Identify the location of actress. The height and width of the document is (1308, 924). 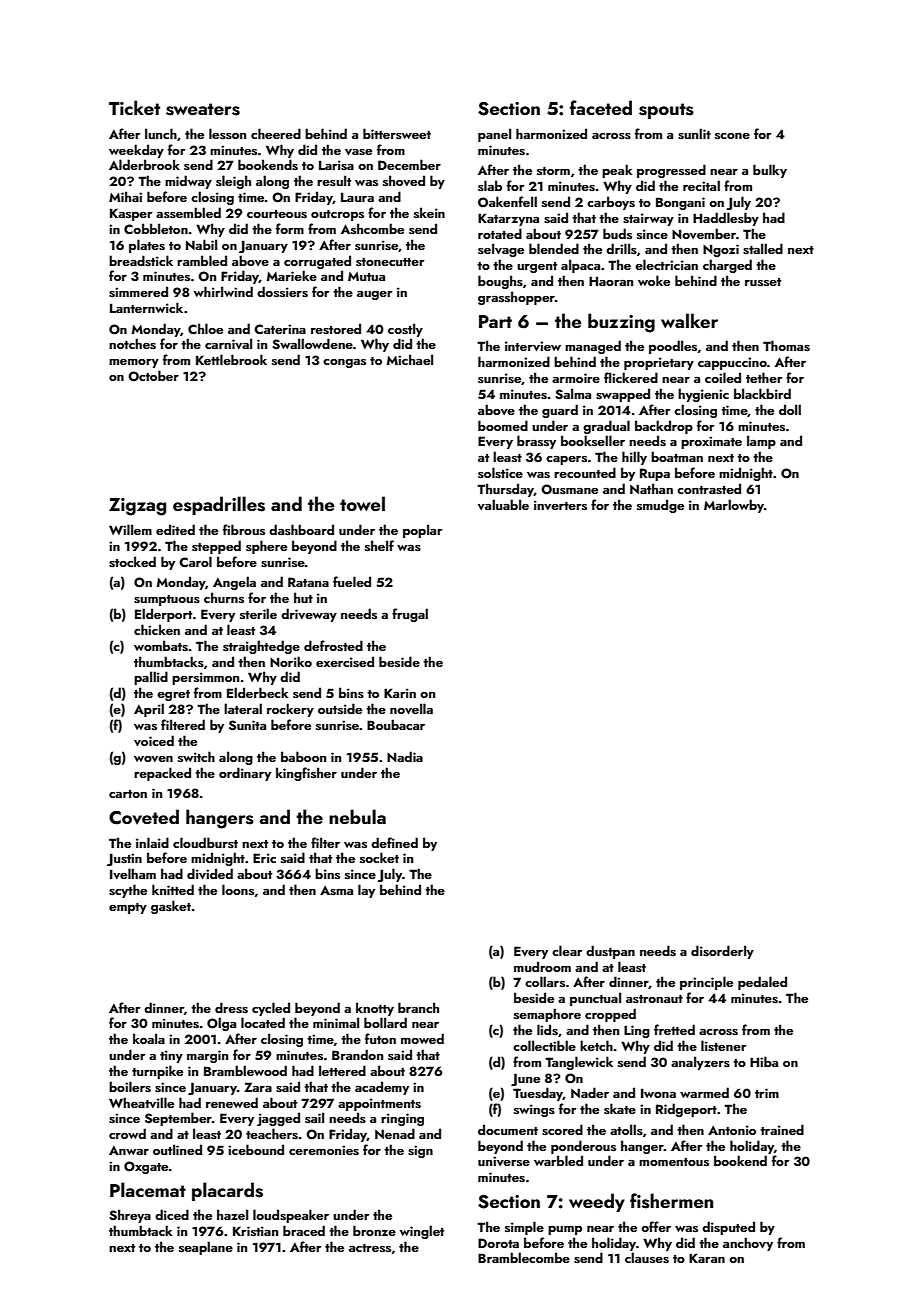
(370, 1248).
